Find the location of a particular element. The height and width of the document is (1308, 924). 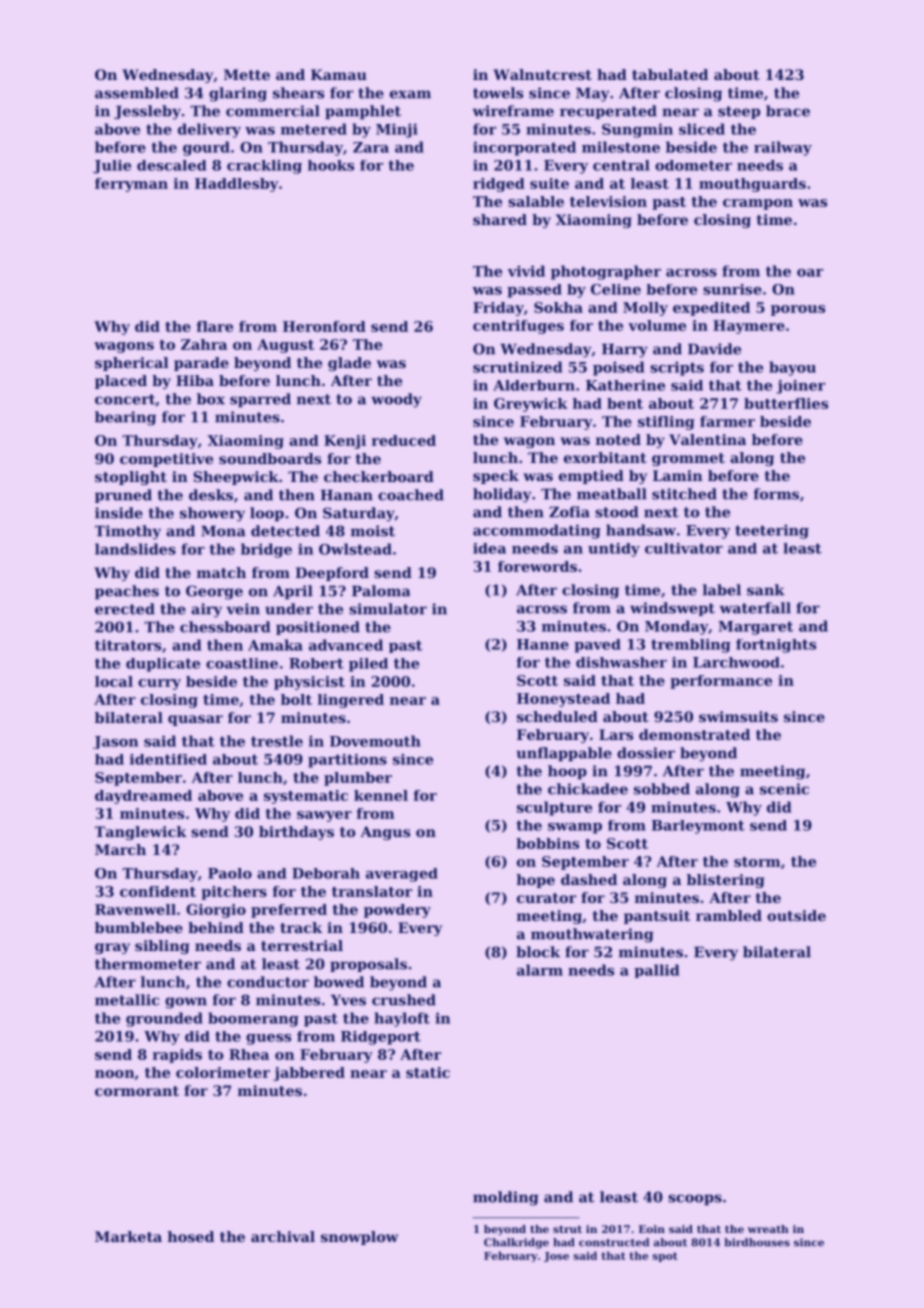

Angus is located at coordinates (385, 833).
